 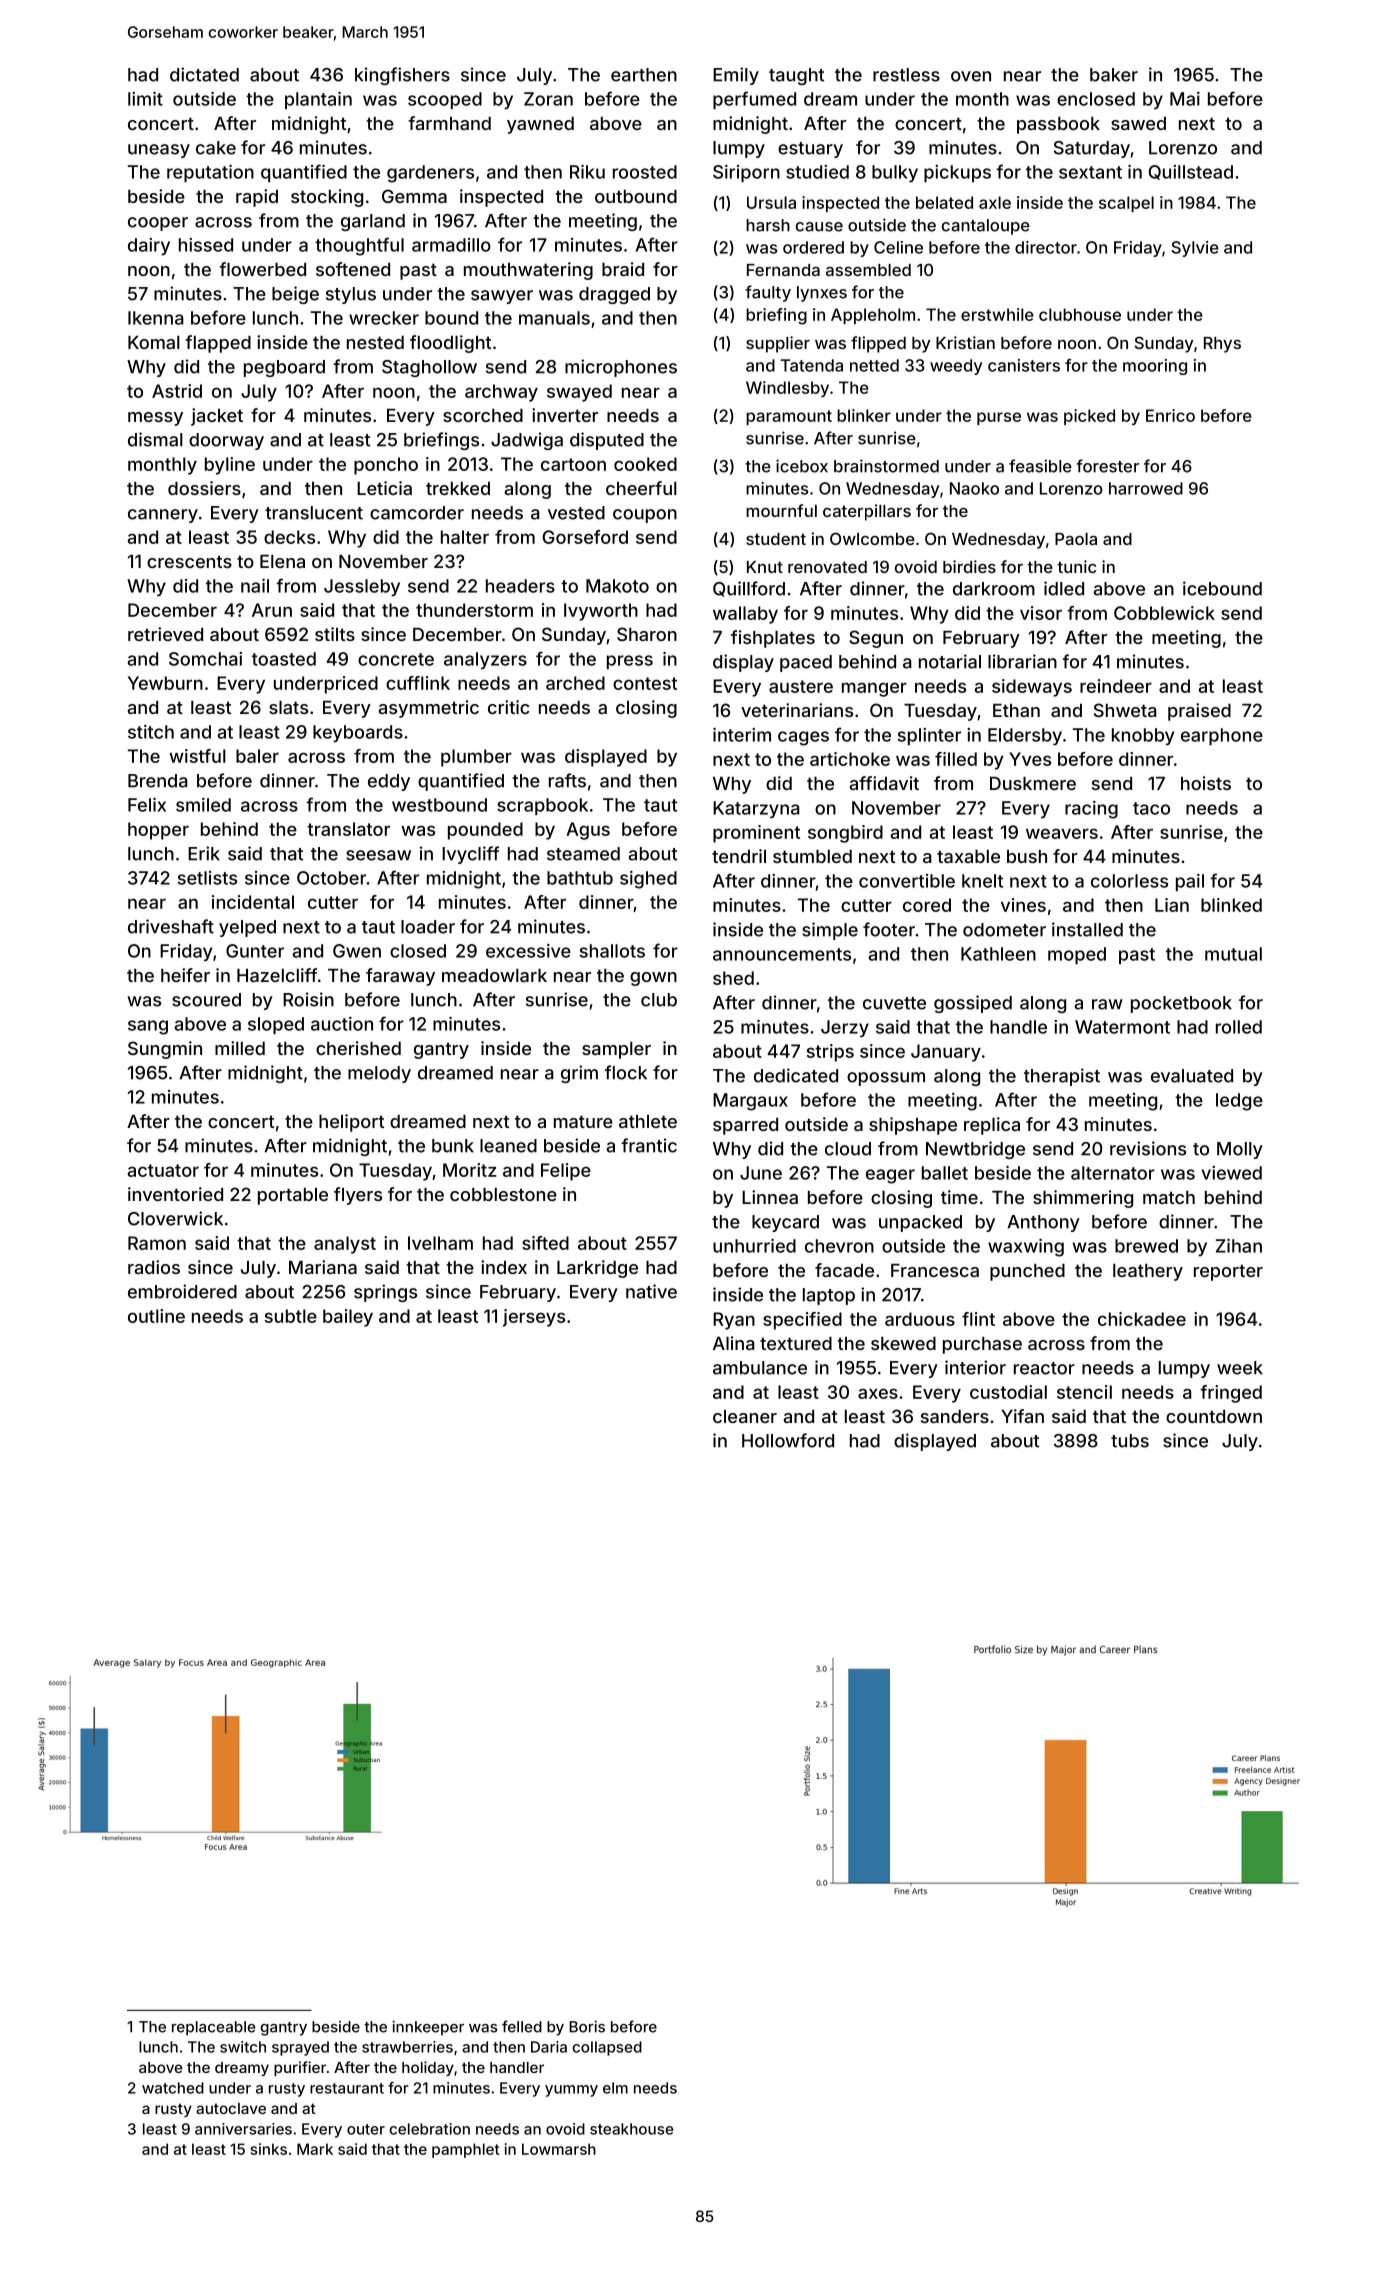 I want to click on Katarzyna, so click(x=756, y=810).
